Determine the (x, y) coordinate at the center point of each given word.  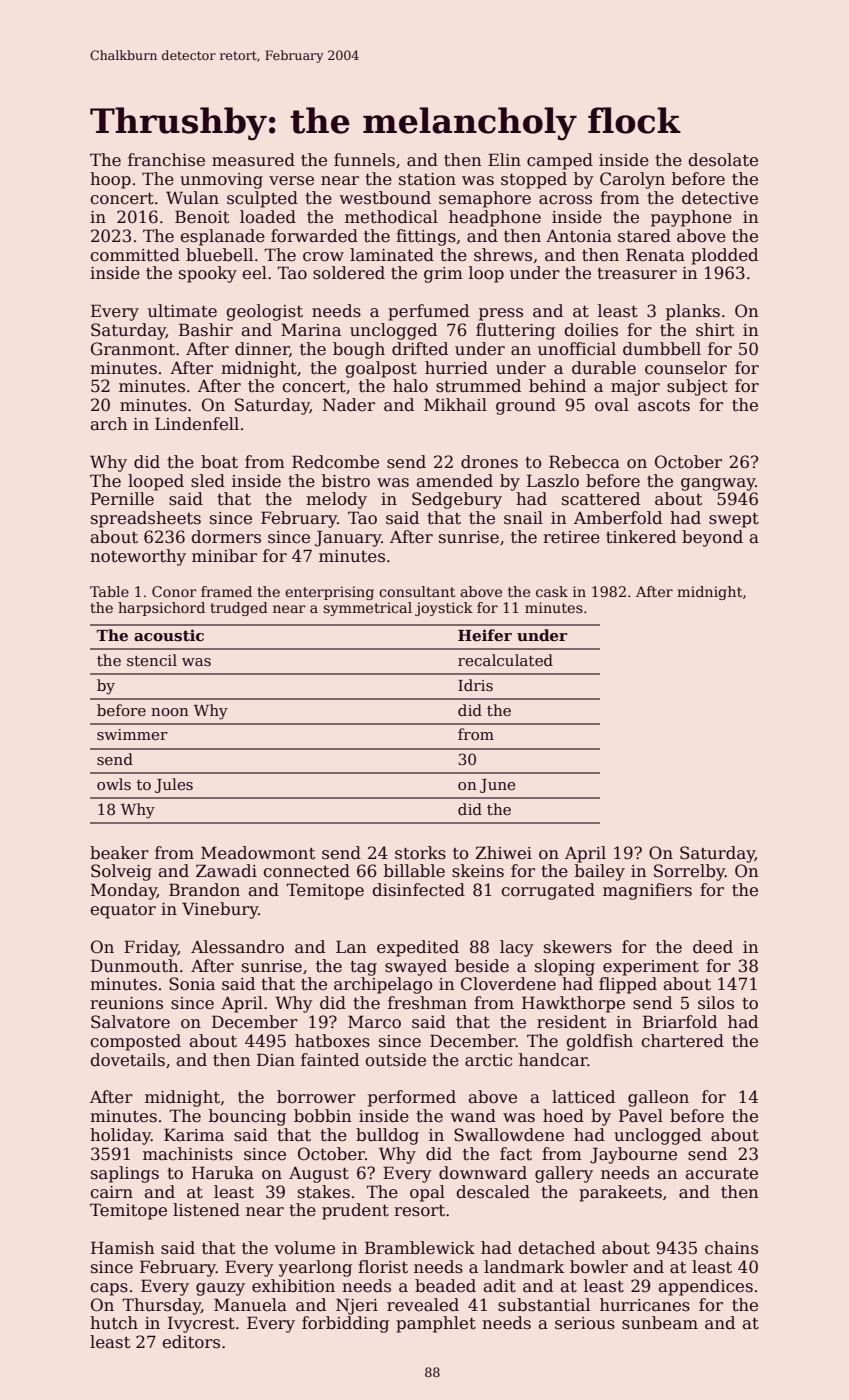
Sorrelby (689, 872)
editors (191, 1342)
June (498, 786)
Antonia (579, 236)
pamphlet (436, 1324)
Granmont (133, 349)
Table (109, 591)
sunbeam (660, 1323)
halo (410, 386)
